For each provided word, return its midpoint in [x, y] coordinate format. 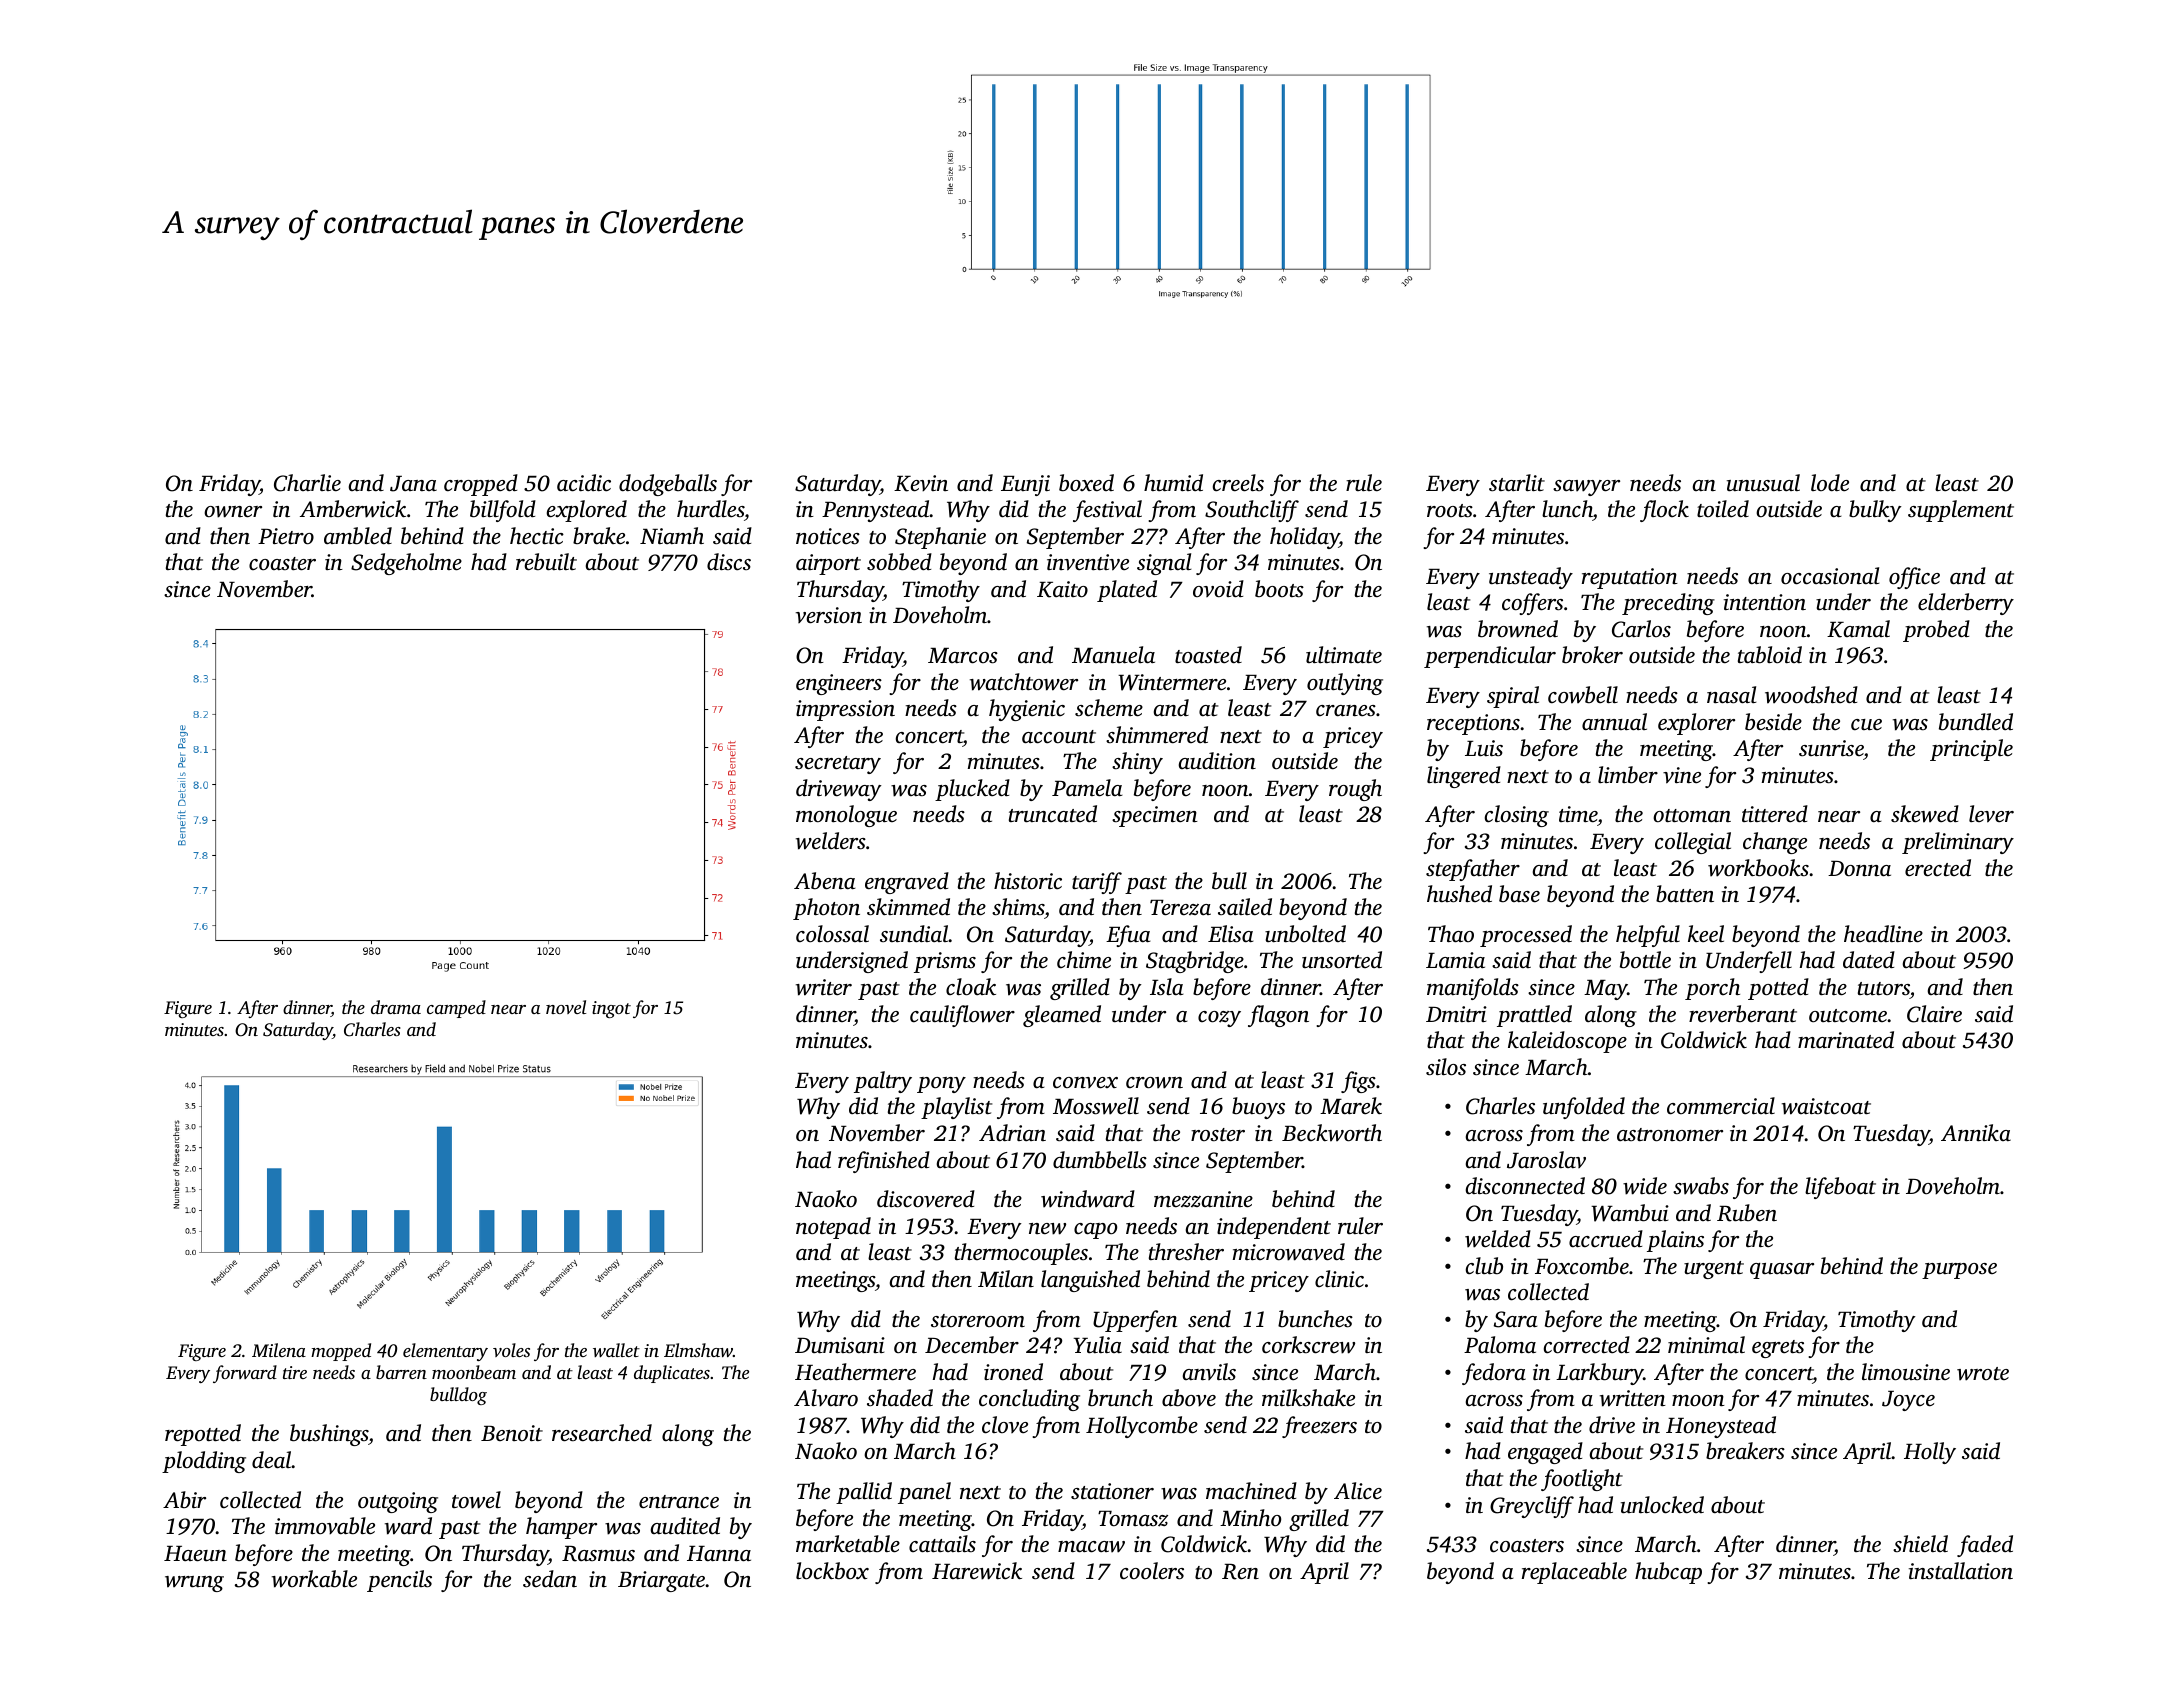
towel [476, 1500]
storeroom [978, 1321]
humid [1173, 483]
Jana [413, 484]
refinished [884, 1162]
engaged [1545, 1453]
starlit [1517, 483]
